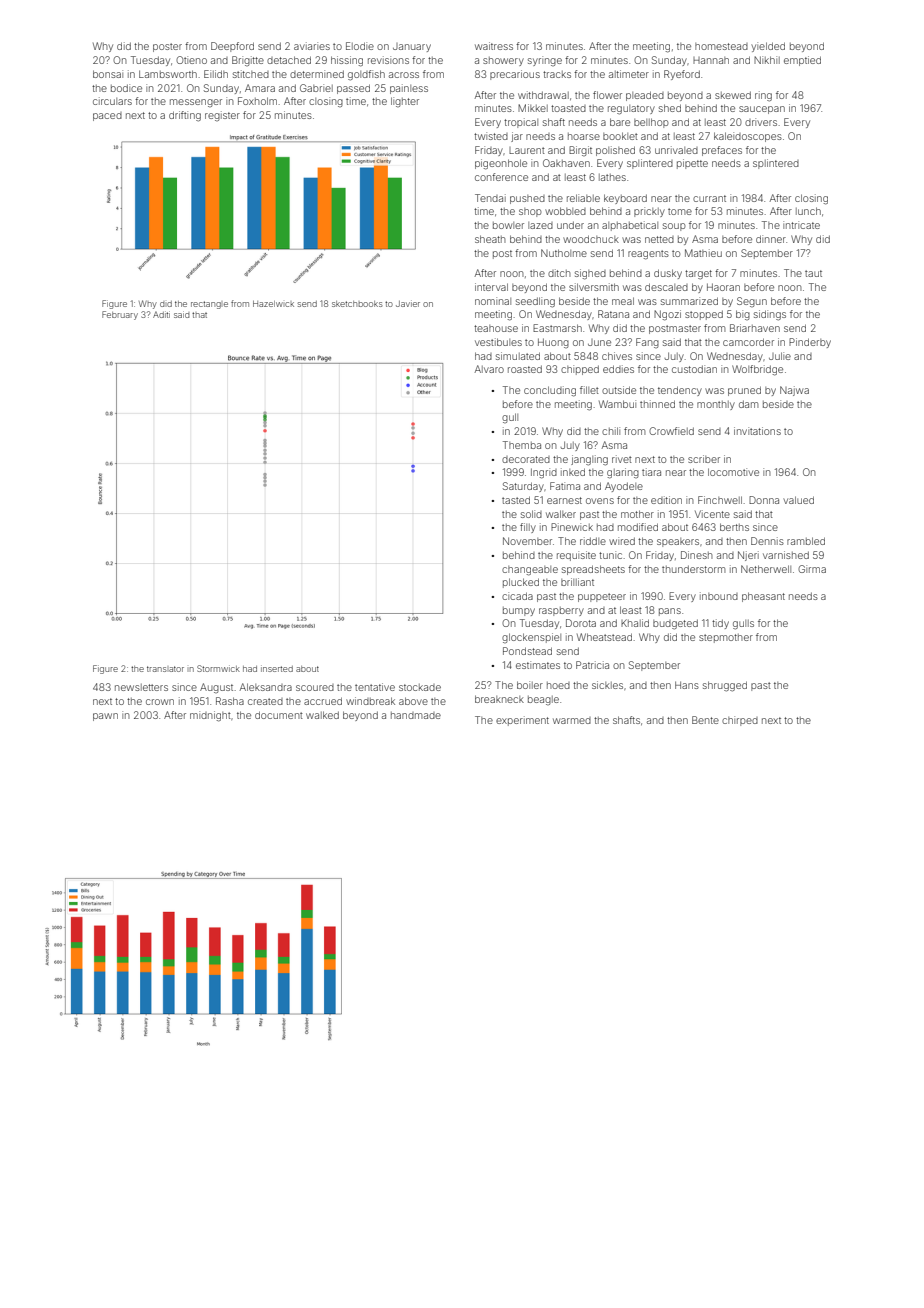 This image has height=1308, width=924. Describe the element at coordinates (516, 500) in the image. I see `tasted` at that location.
